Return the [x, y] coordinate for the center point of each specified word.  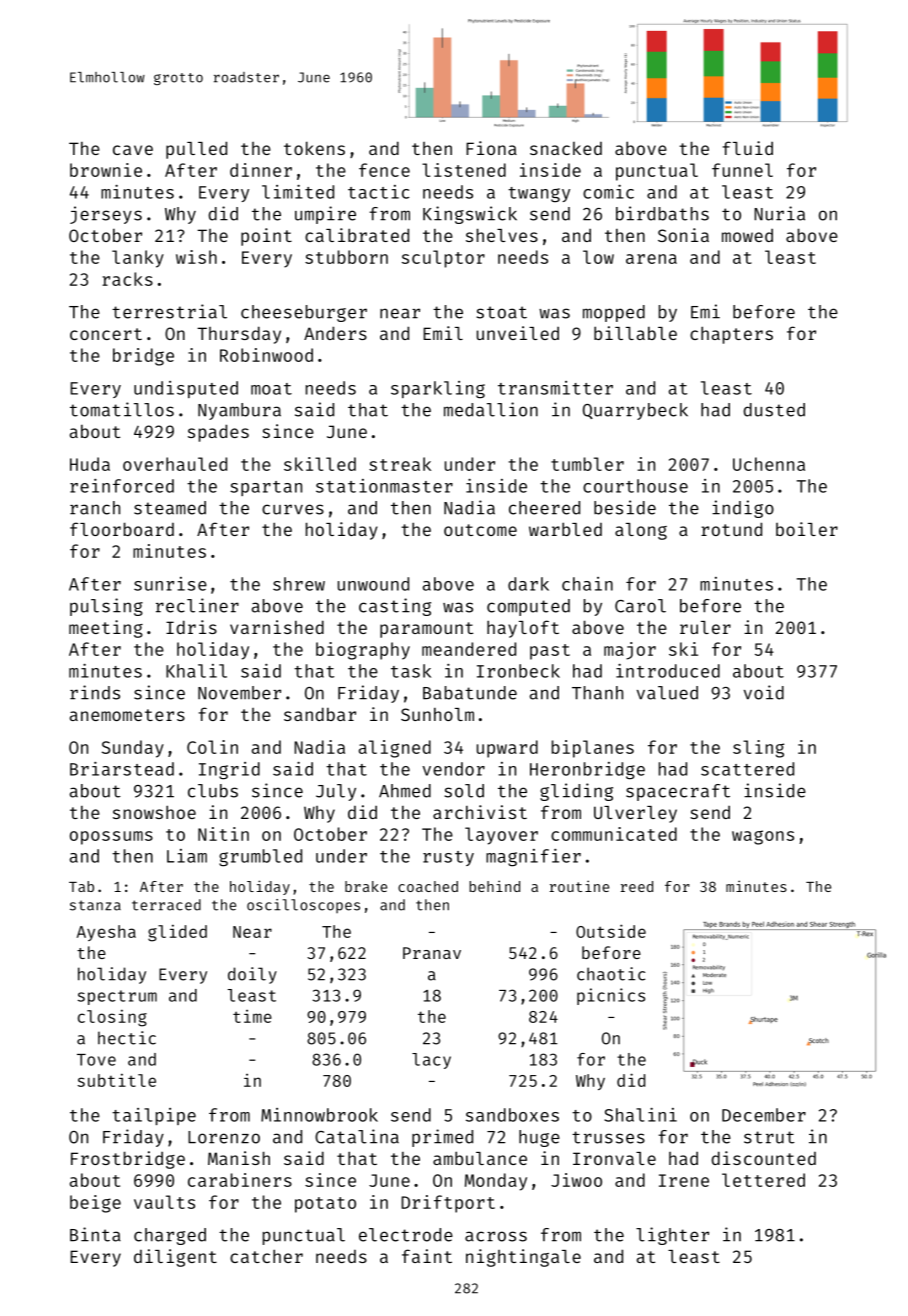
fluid [748, 148]
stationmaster [384, 486]
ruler [705, 627]
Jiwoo [576, 1180]
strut [769, 1137]
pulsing [106, 607]
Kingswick [470, 215]
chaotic [611, 974]
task [411, 671]
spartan [266, 488]
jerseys [106, 215]
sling [758, 749]
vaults [164, 1202]
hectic [127, 1038]
